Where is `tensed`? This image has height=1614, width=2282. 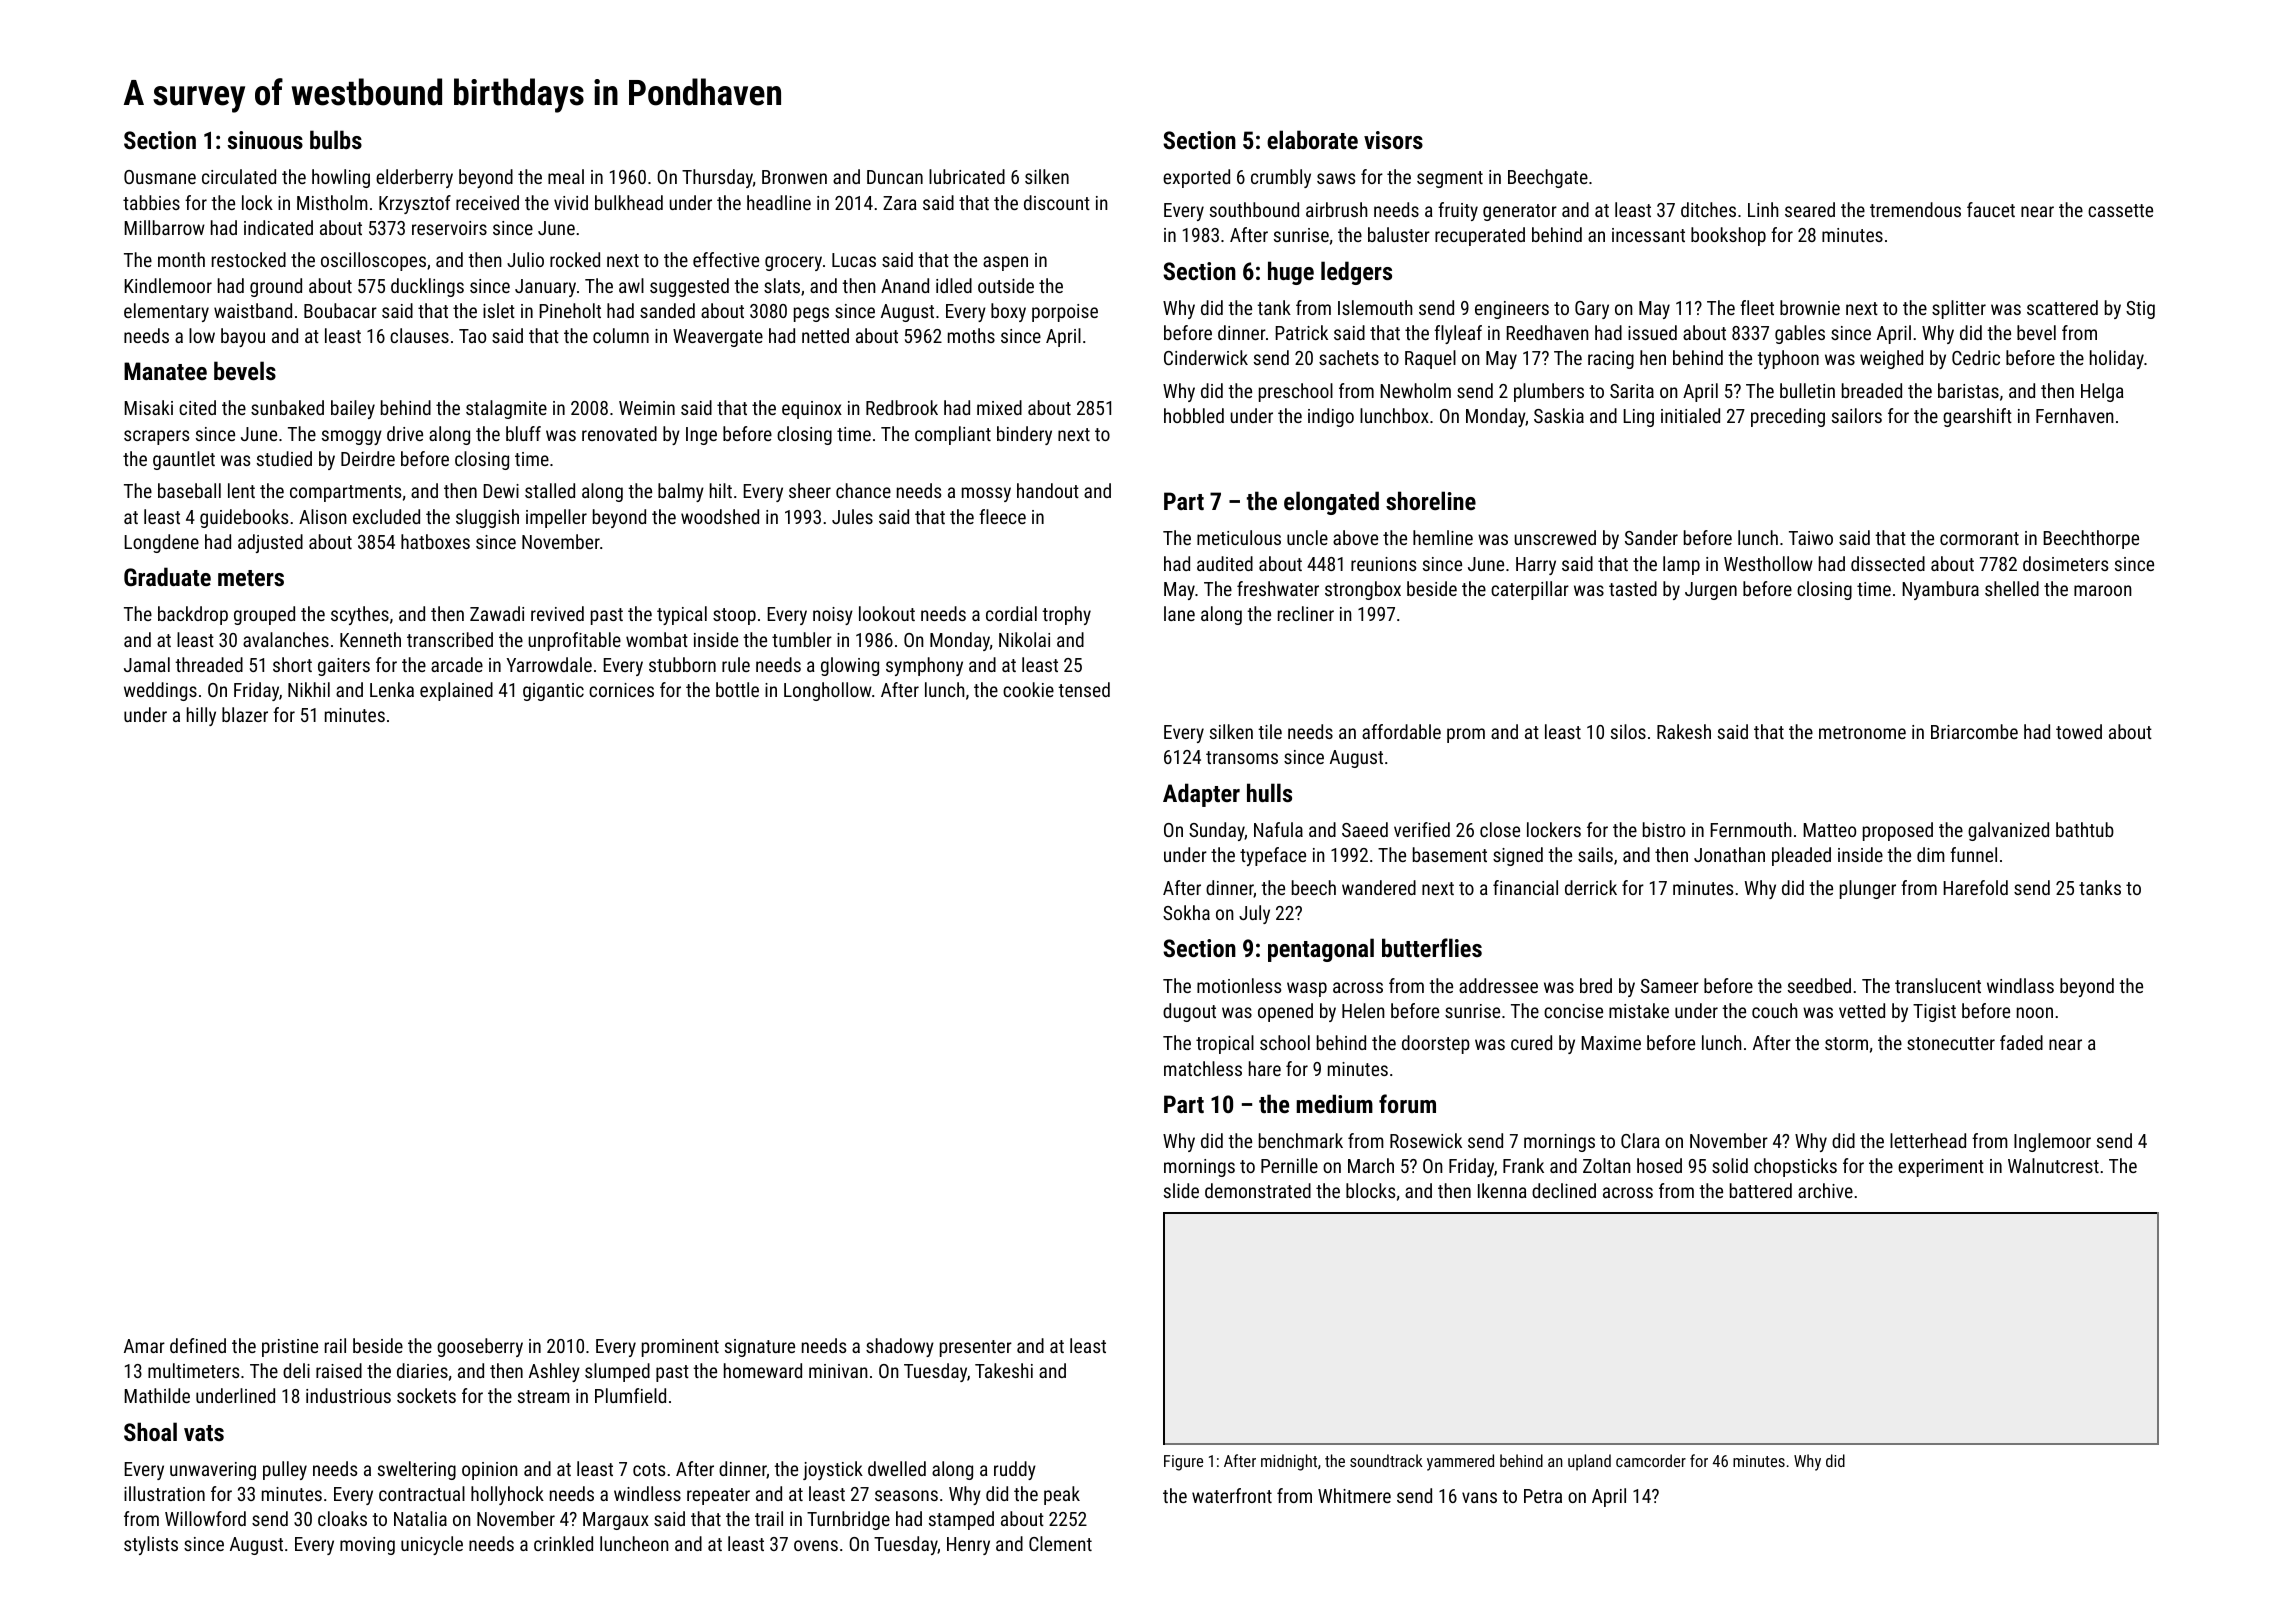
tensed is located at coordinates (1084, 689).
